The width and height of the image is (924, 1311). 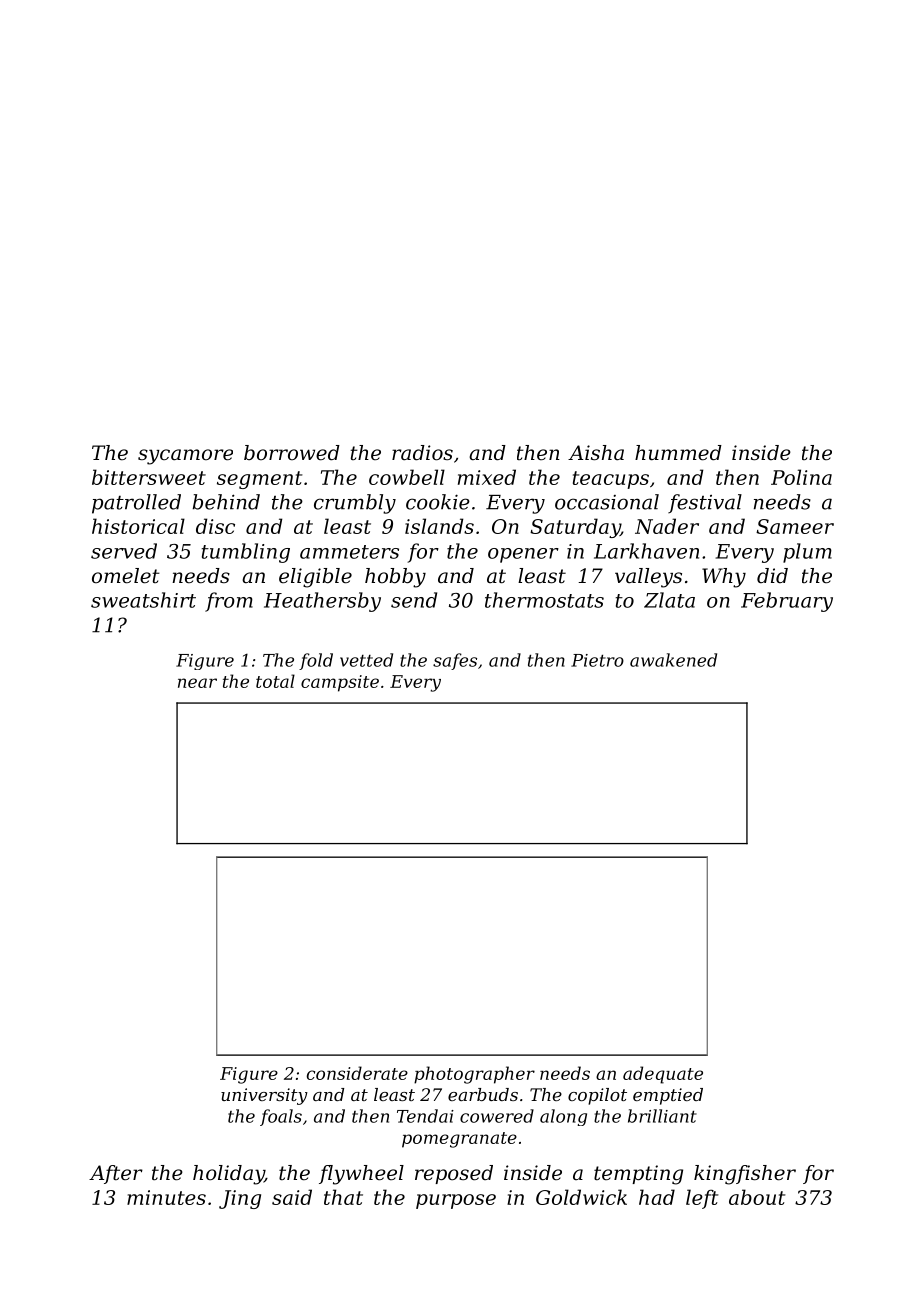 What do you see at coordinates (487, 477) in the image?
I see `mixed` at bounding box center [487, 477].
